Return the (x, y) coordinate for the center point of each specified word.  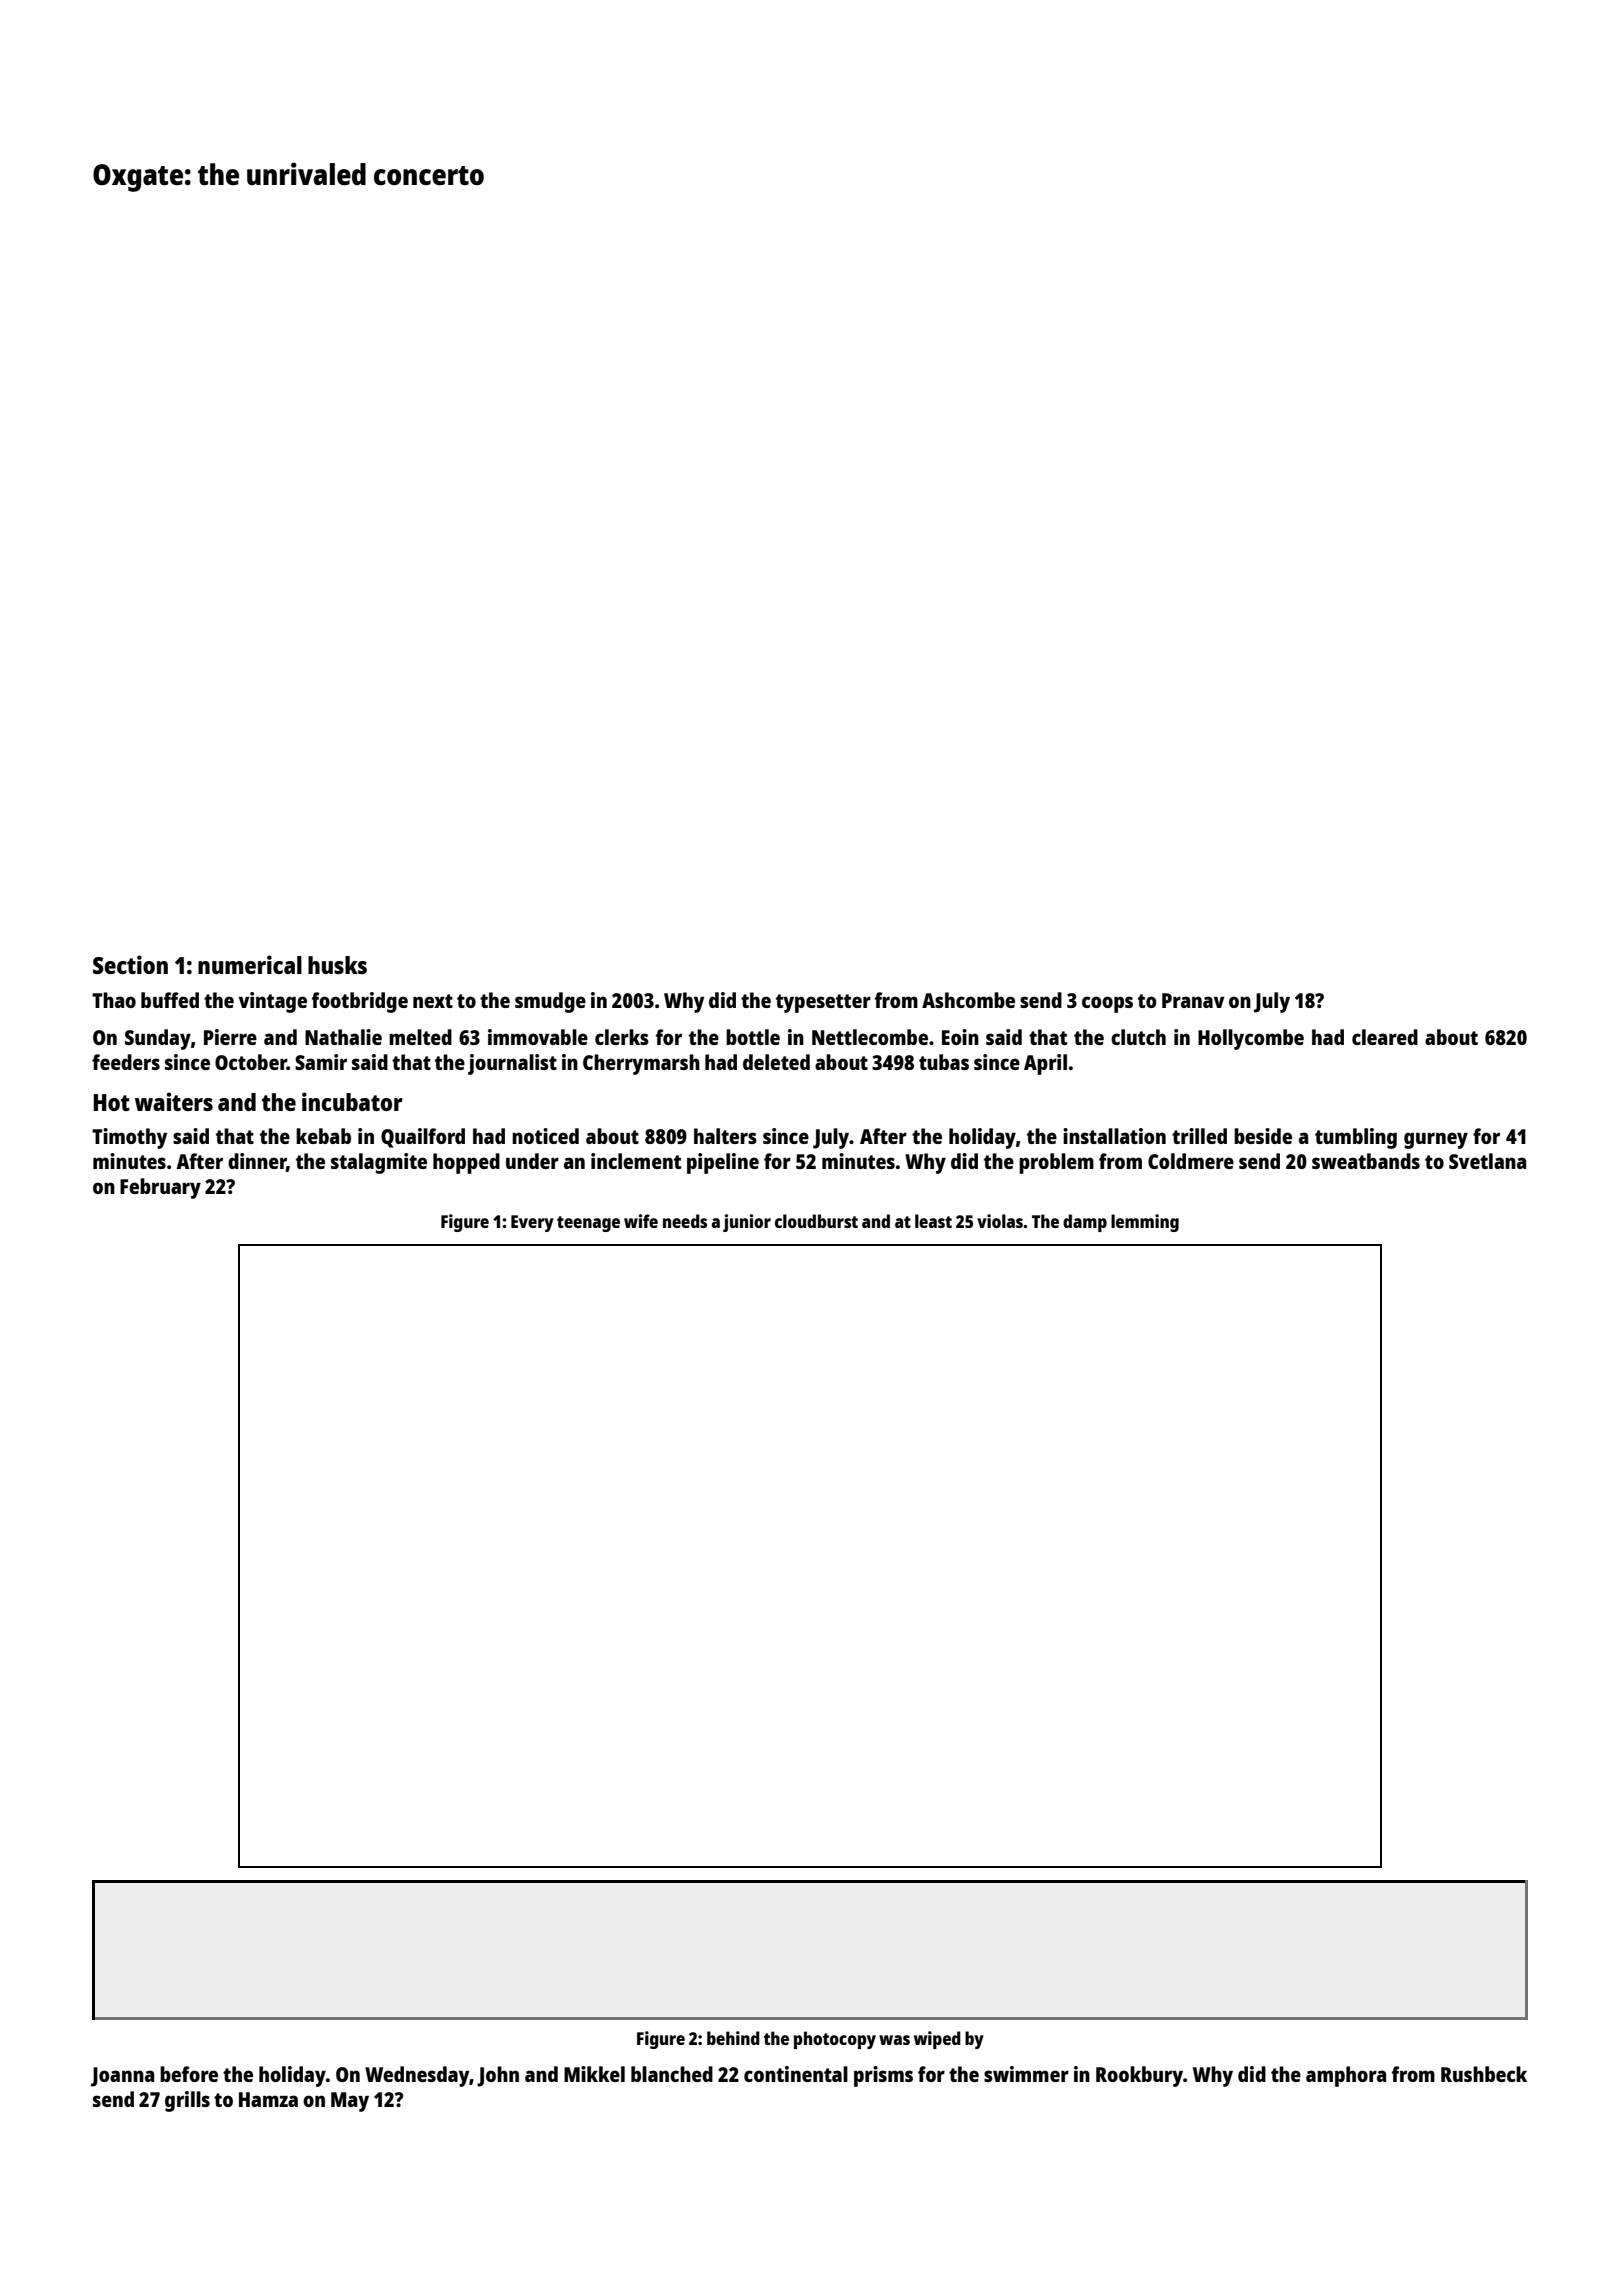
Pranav (1193, 1000)
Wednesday (417, 2076)
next (433, 1001)
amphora (1346, 2076)
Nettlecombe (870, 1037)
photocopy (835, 2040)
